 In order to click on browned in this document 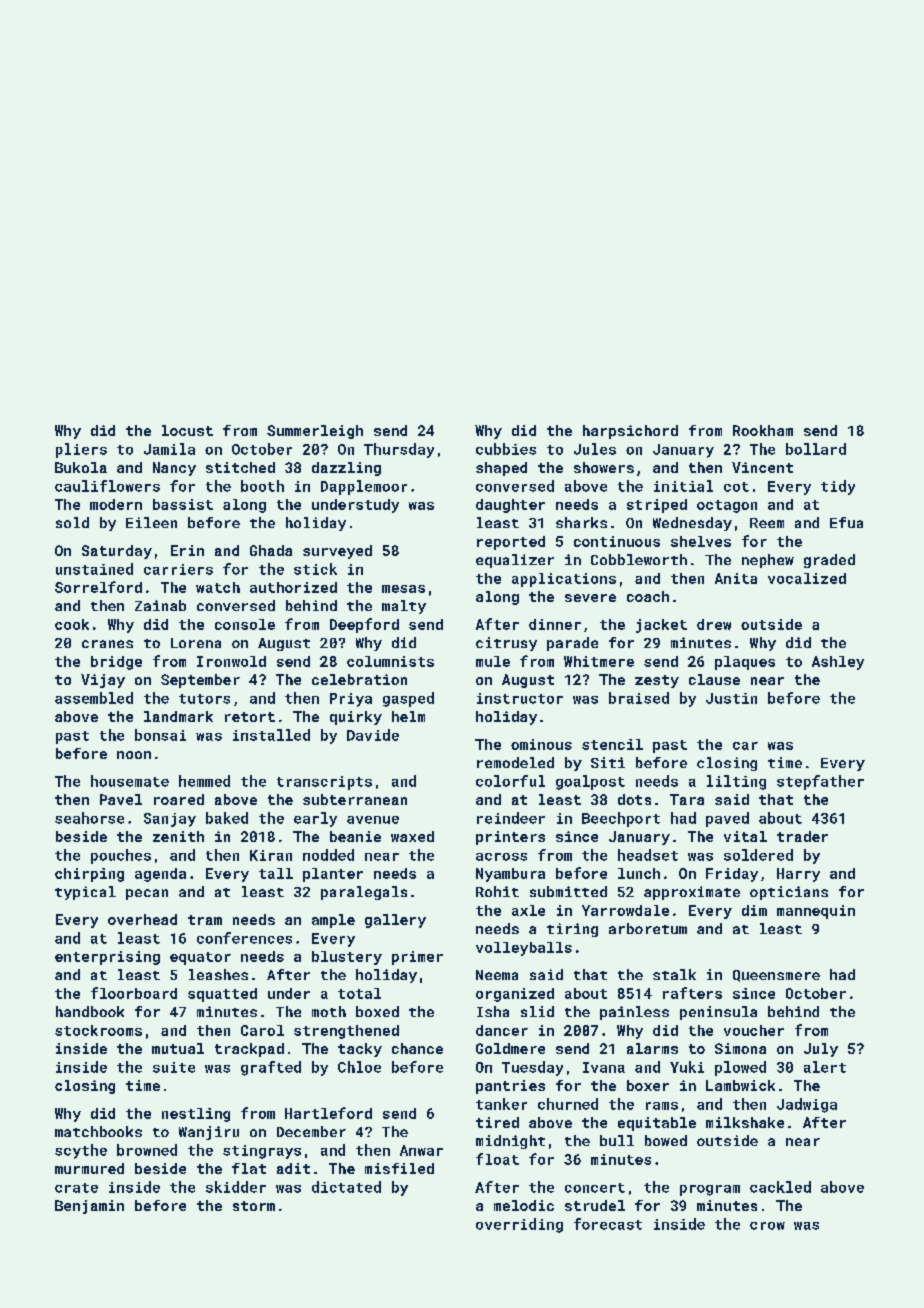, I will do `click(147, 1150)`.
